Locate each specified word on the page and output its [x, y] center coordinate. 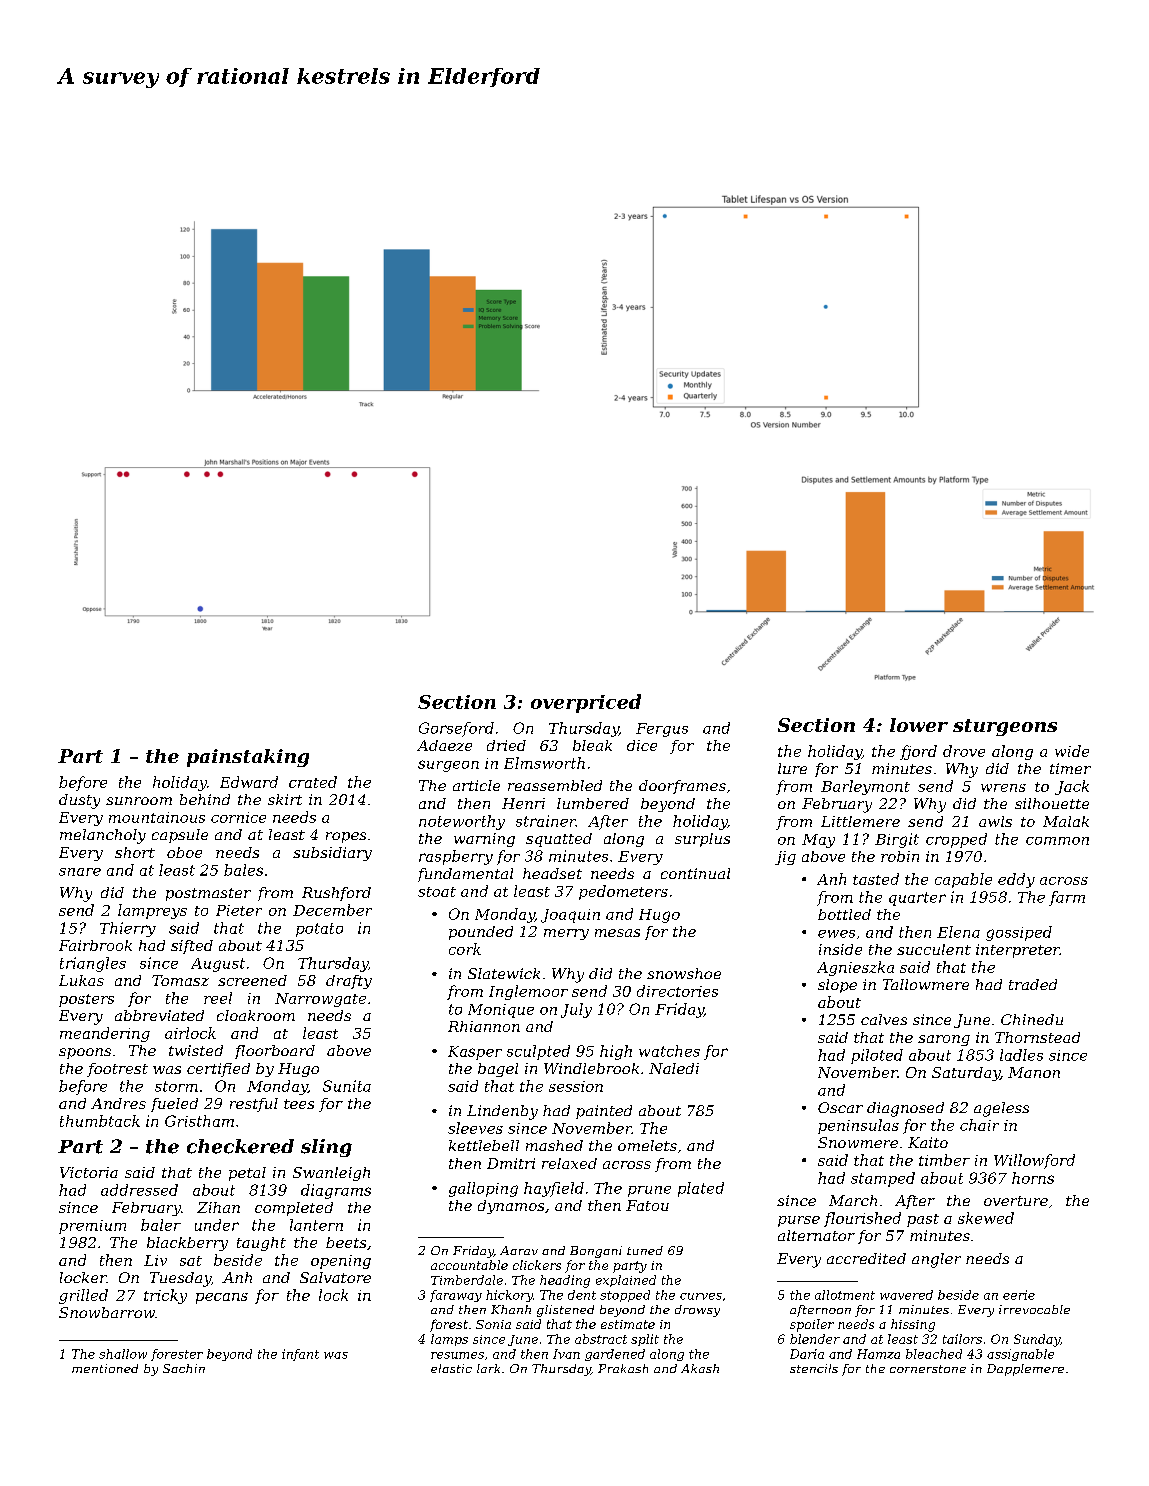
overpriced [586, 703]
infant [300, 1355]
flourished [862, 1219]
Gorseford [456, 729]
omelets [647, 1145]
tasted [876, 879]
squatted [559, 840]
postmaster [208, 894]
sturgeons [1005, 727]
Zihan [218, 1207]
